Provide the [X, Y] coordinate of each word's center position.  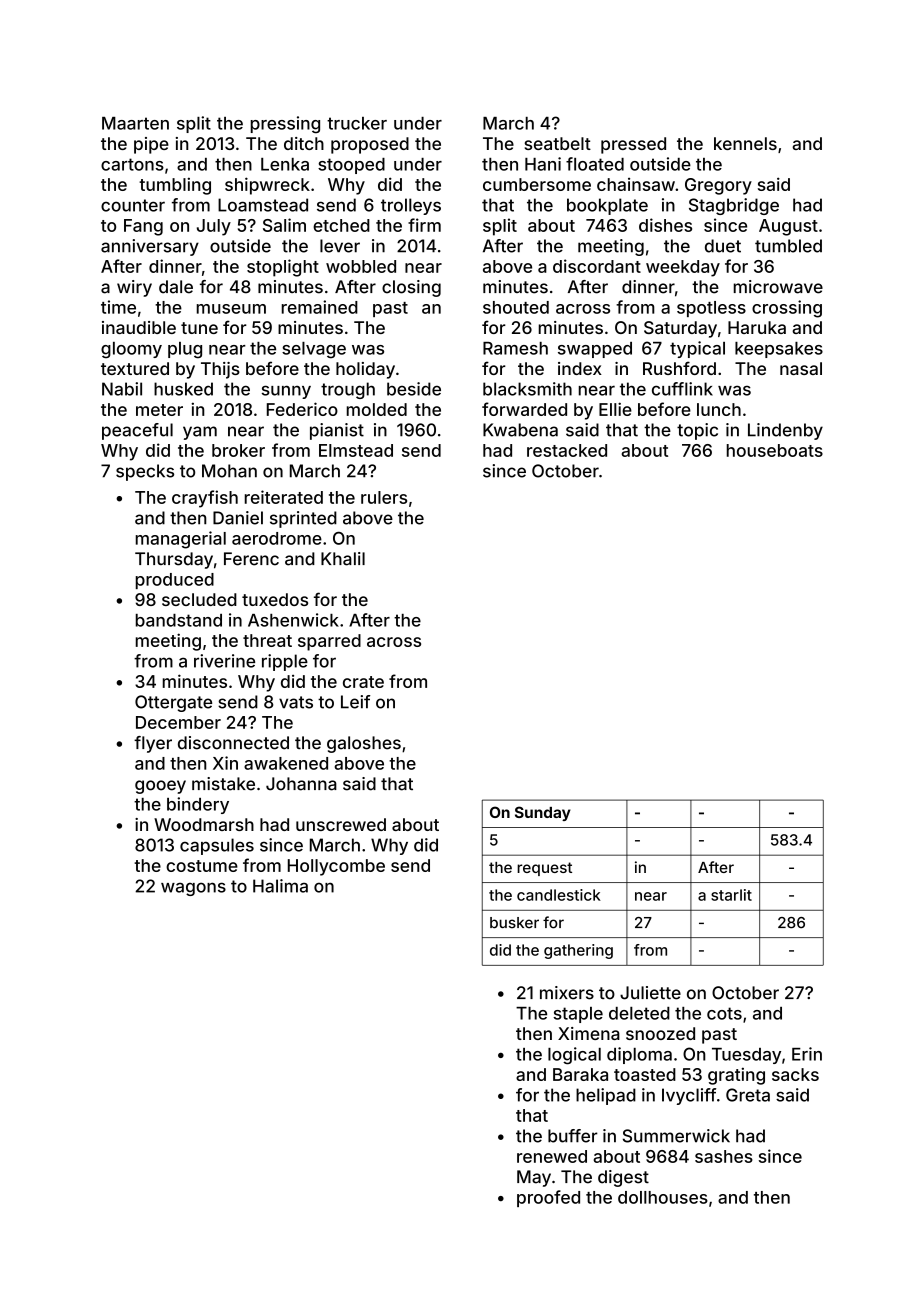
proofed [548, 1198]
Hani [543, 164]
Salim [284, 225]
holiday [365, 370]
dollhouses [663, 1197]
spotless [711, 309]
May [534, 1178]
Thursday [174, 560]
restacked [567, 450]
